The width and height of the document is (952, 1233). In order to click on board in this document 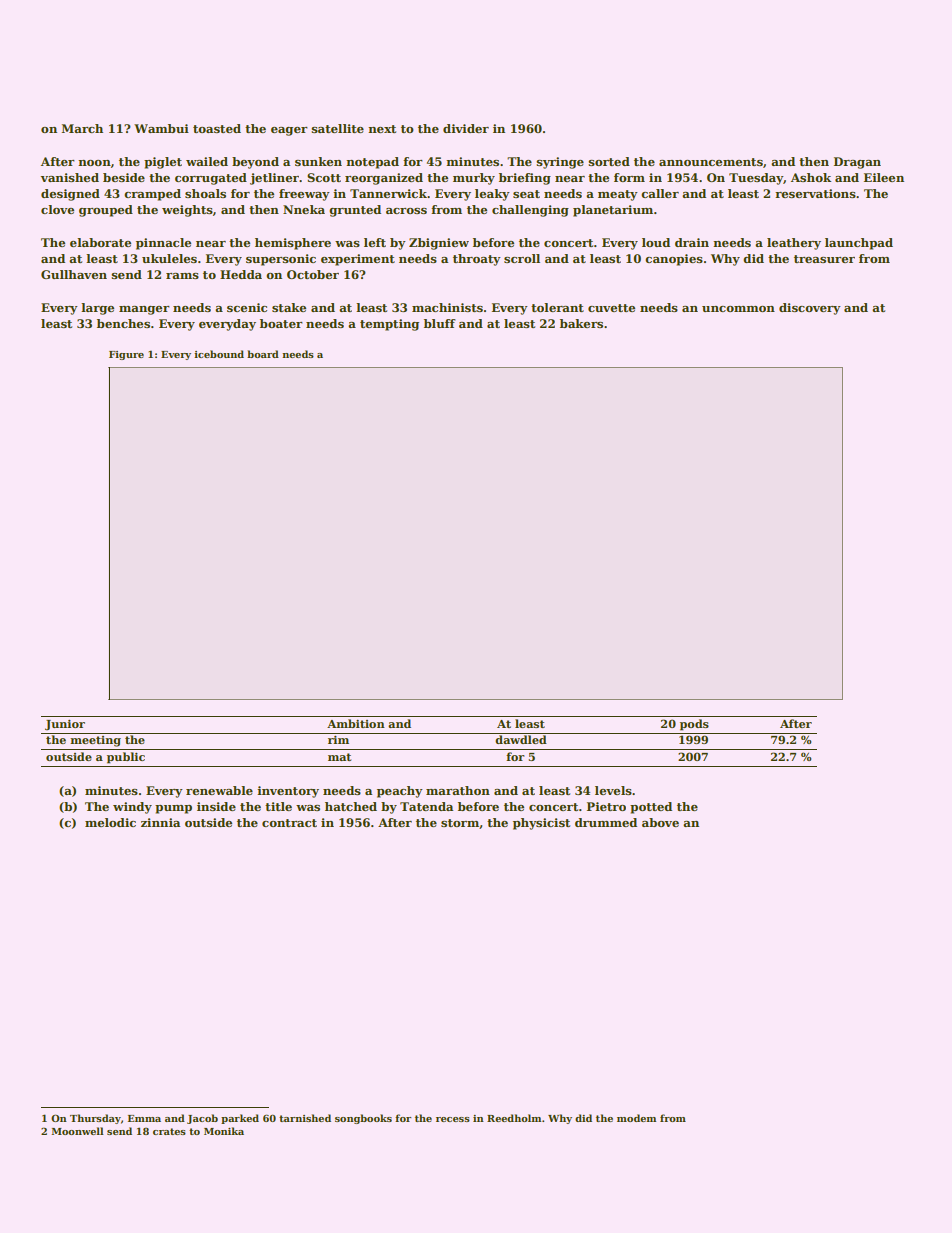, I will do `click(263, 354)`.
